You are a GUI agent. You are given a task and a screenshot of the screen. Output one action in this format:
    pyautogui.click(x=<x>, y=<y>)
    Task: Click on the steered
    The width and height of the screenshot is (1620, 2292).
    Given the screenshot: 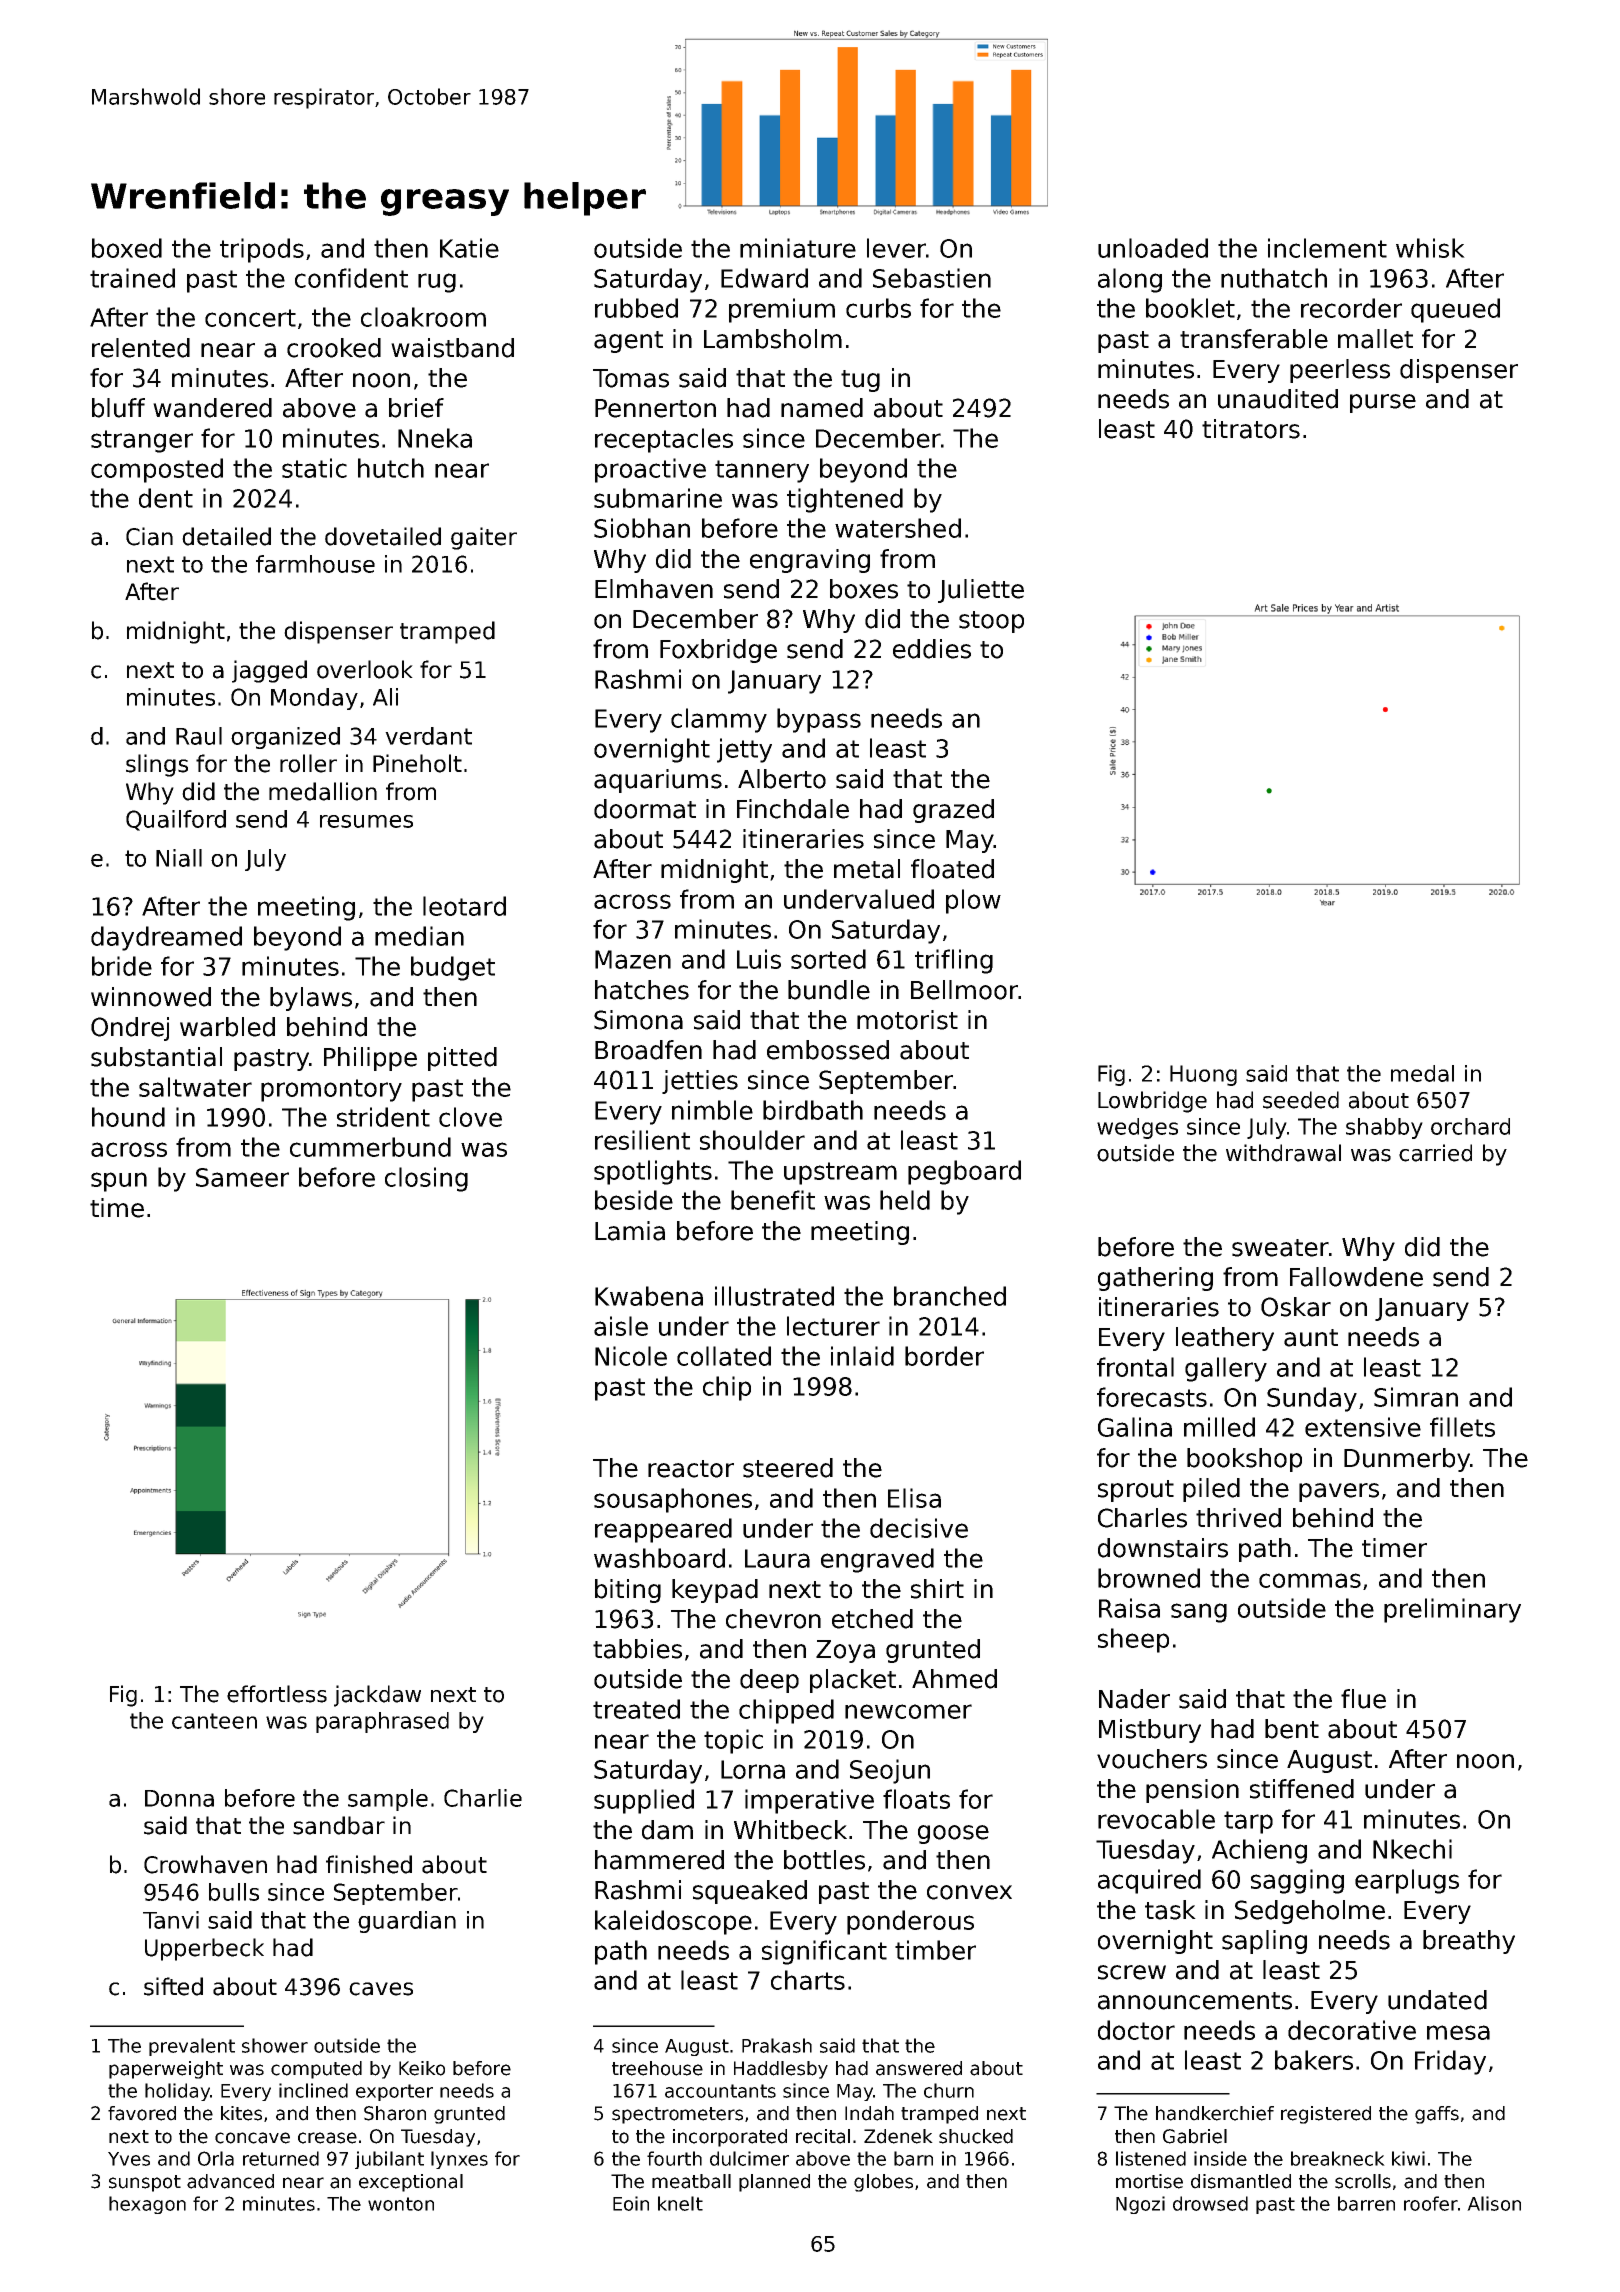 What is the action you would take?
    pyautogui.click(x=788, y=1468)
